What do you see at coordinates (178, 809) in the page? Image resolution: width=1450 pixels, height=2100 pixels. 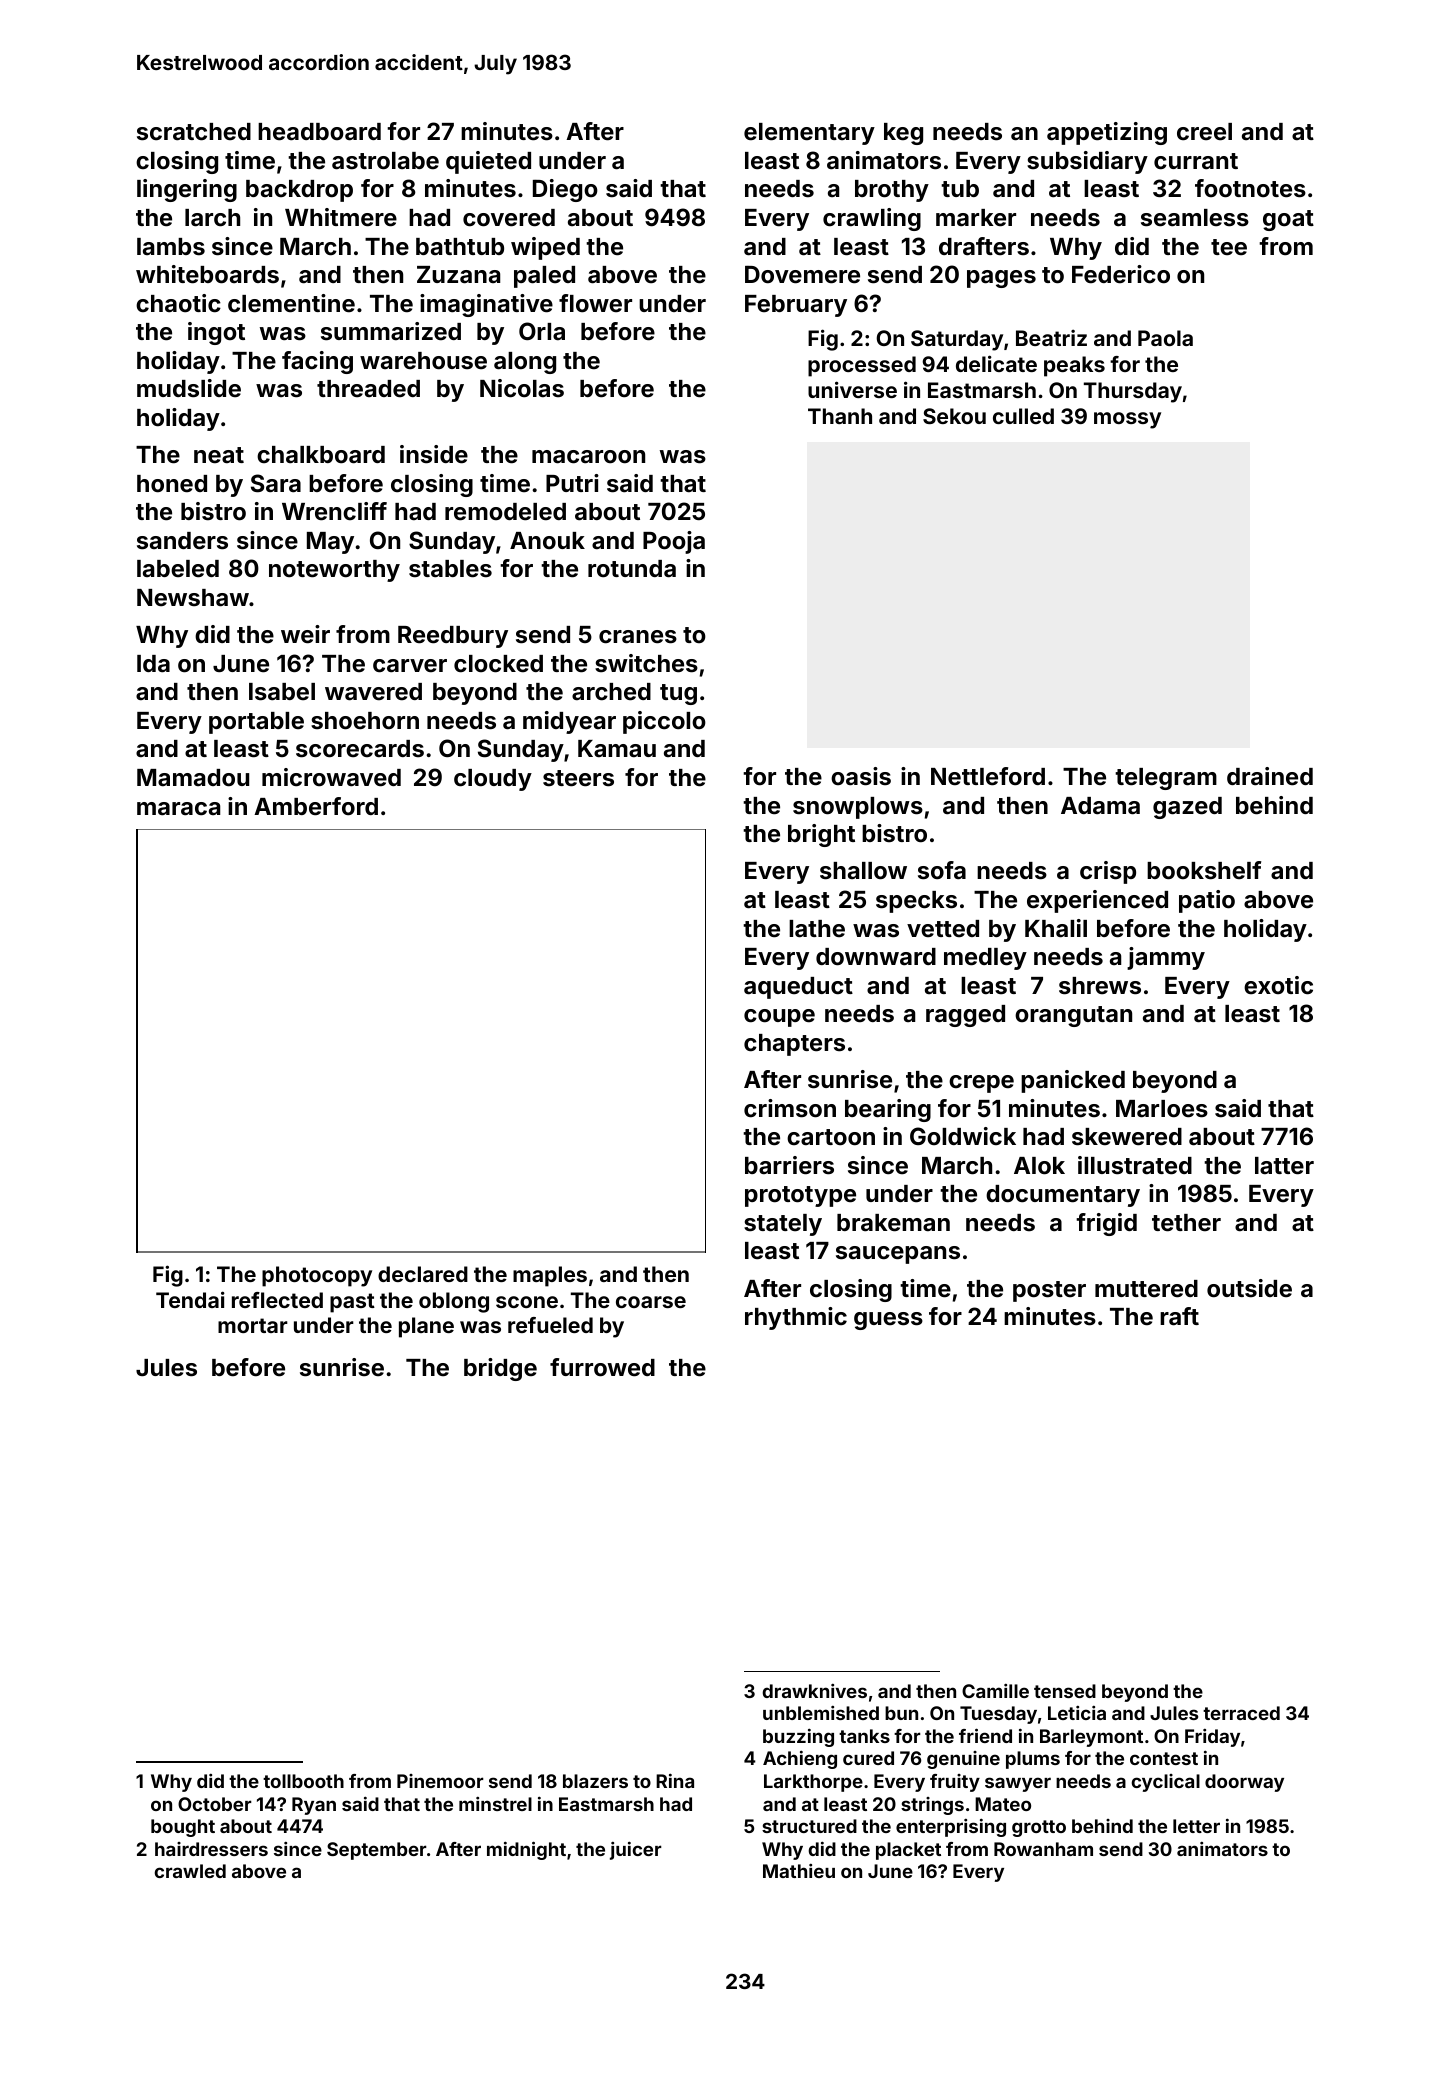 I see `maraca` at bounding box center [178, 809].
